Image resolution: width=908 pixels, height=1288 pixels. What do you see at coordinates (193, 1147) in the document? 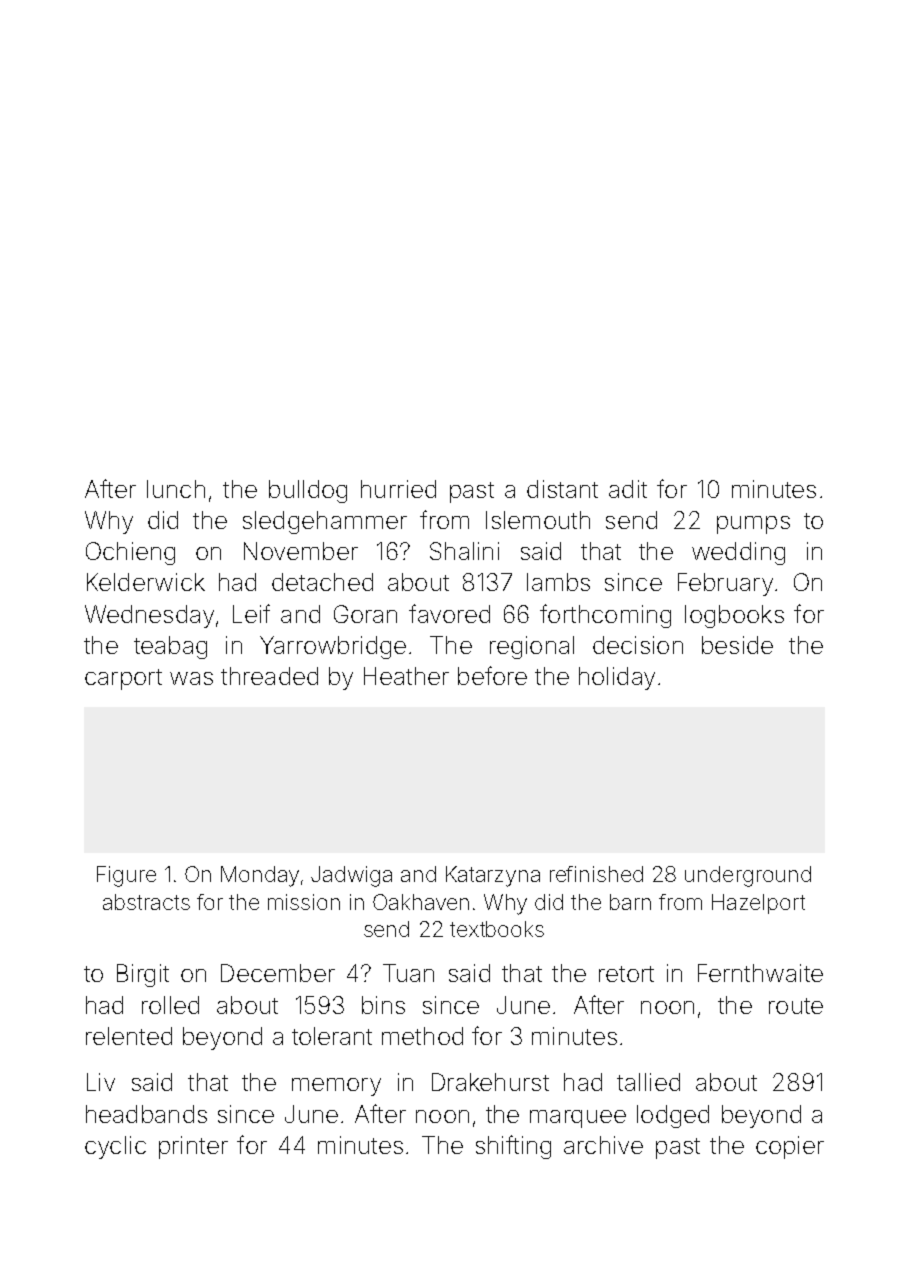
I see `printer` at bounding box center [193, 1147].
